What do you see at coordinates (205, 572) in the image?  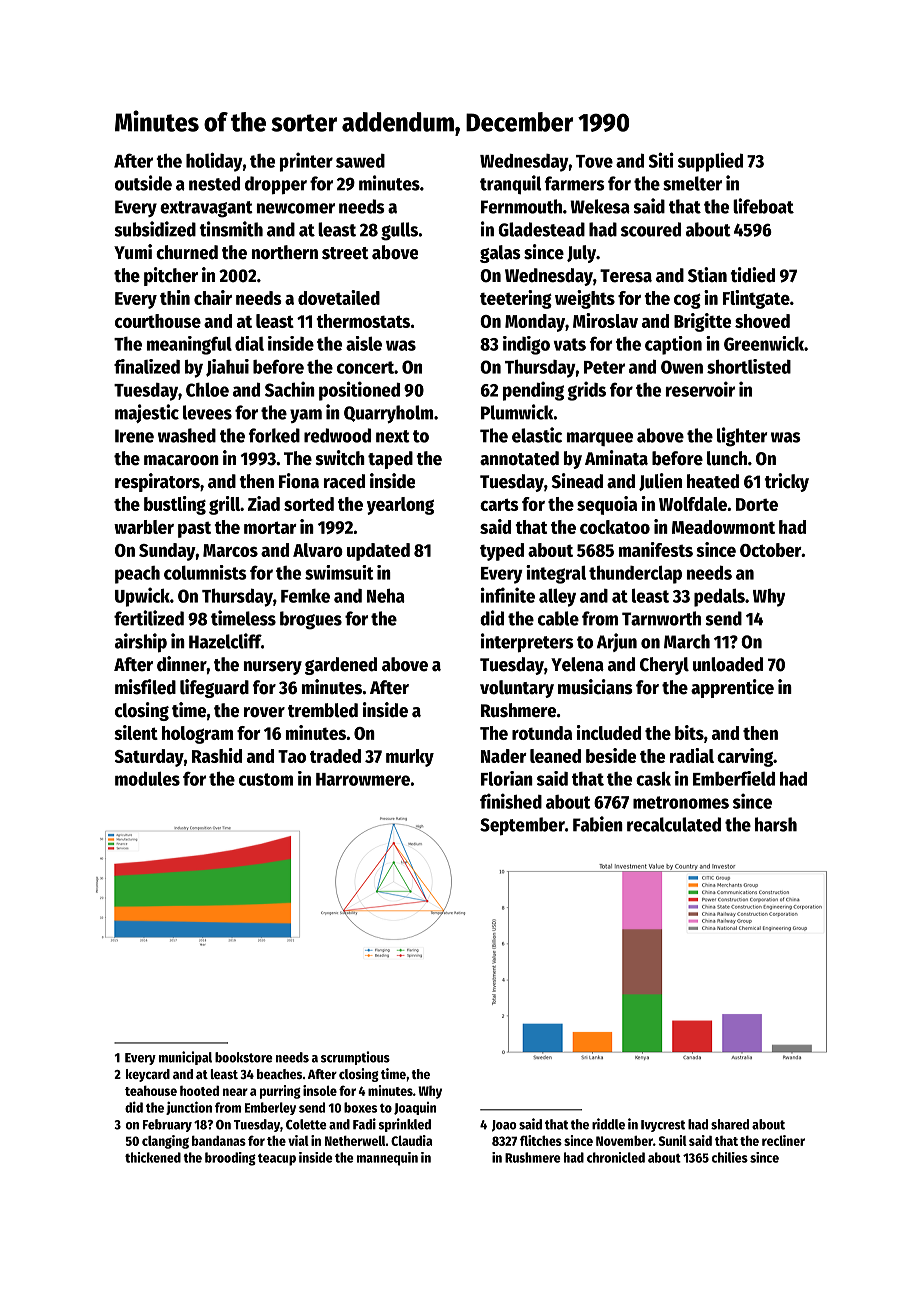 I see `columnists` at bounding box center [205, 572].
